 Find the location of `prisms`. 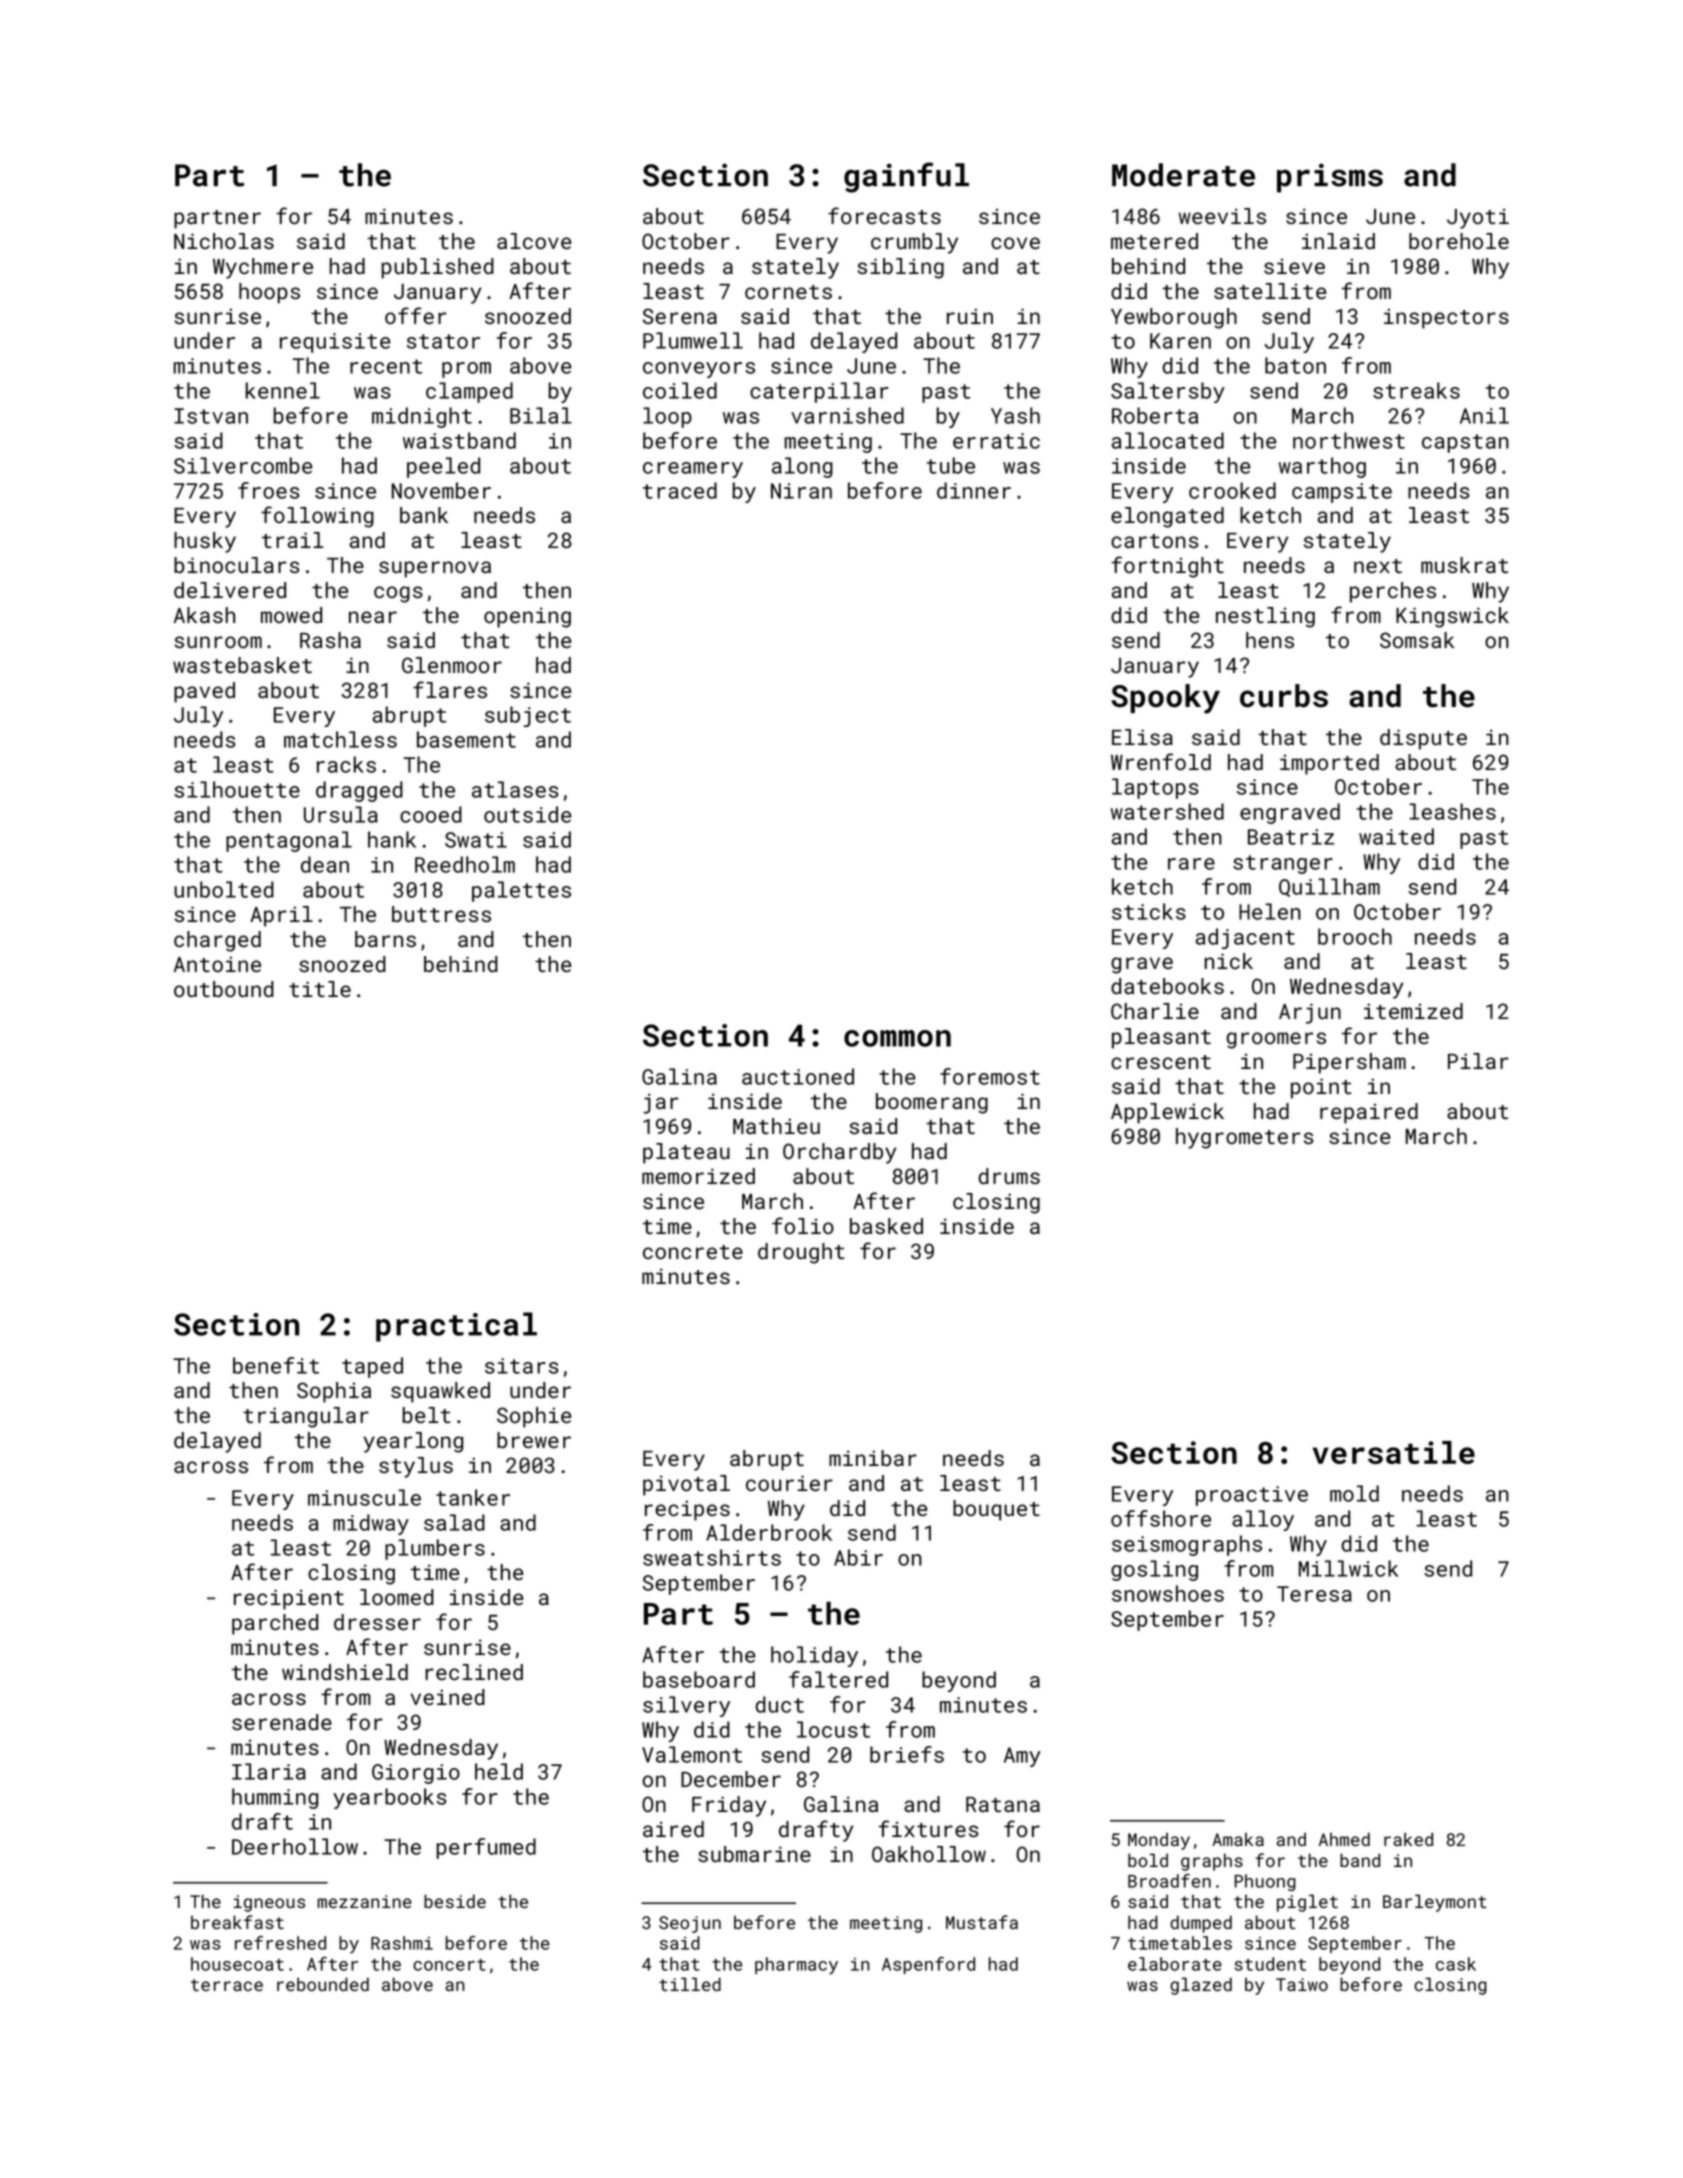

prisms is located at coordinates (1330, 178).
